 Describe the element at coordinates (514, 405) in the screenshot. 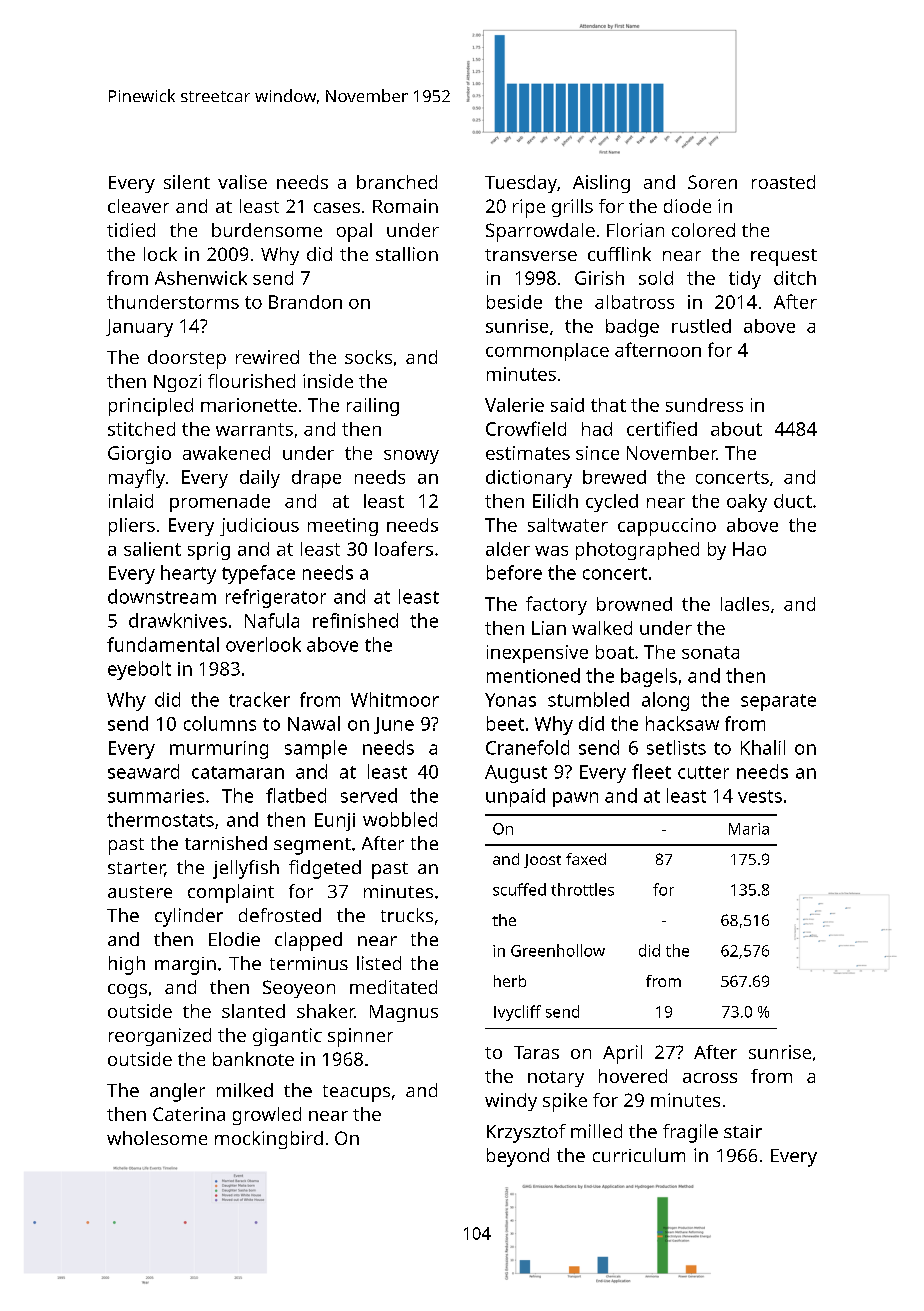

I see `Valerie` at that location.
